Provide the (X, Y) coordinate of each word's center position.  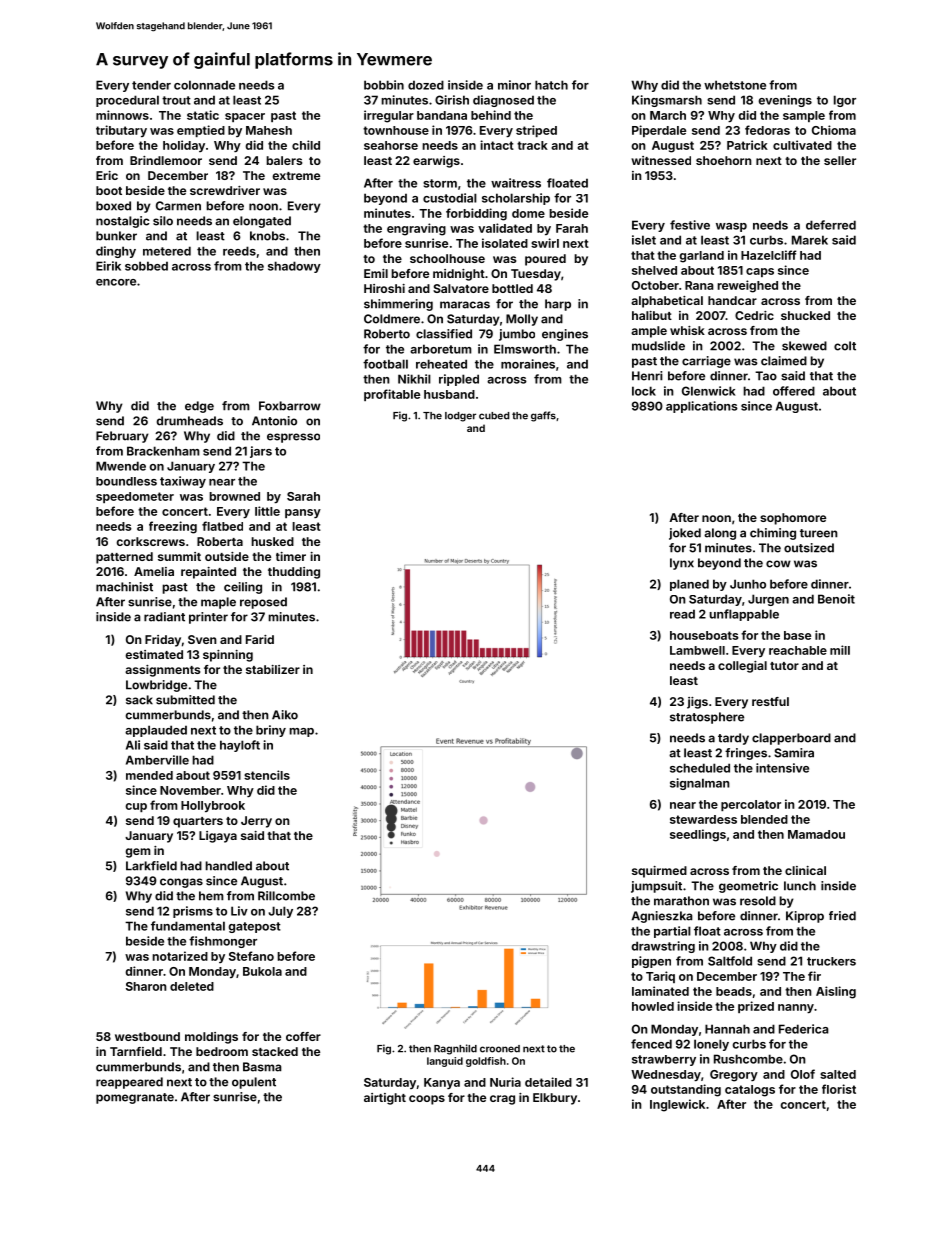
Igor (845, 101)
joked (685, 534)
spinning (228, 656)
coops (427, 1100)
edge (199, 407)
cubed (494, 416)
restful (770, 701)
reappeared (129, 1083)
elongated (262, 222)
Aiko (285, 715)
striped (536, 131)
